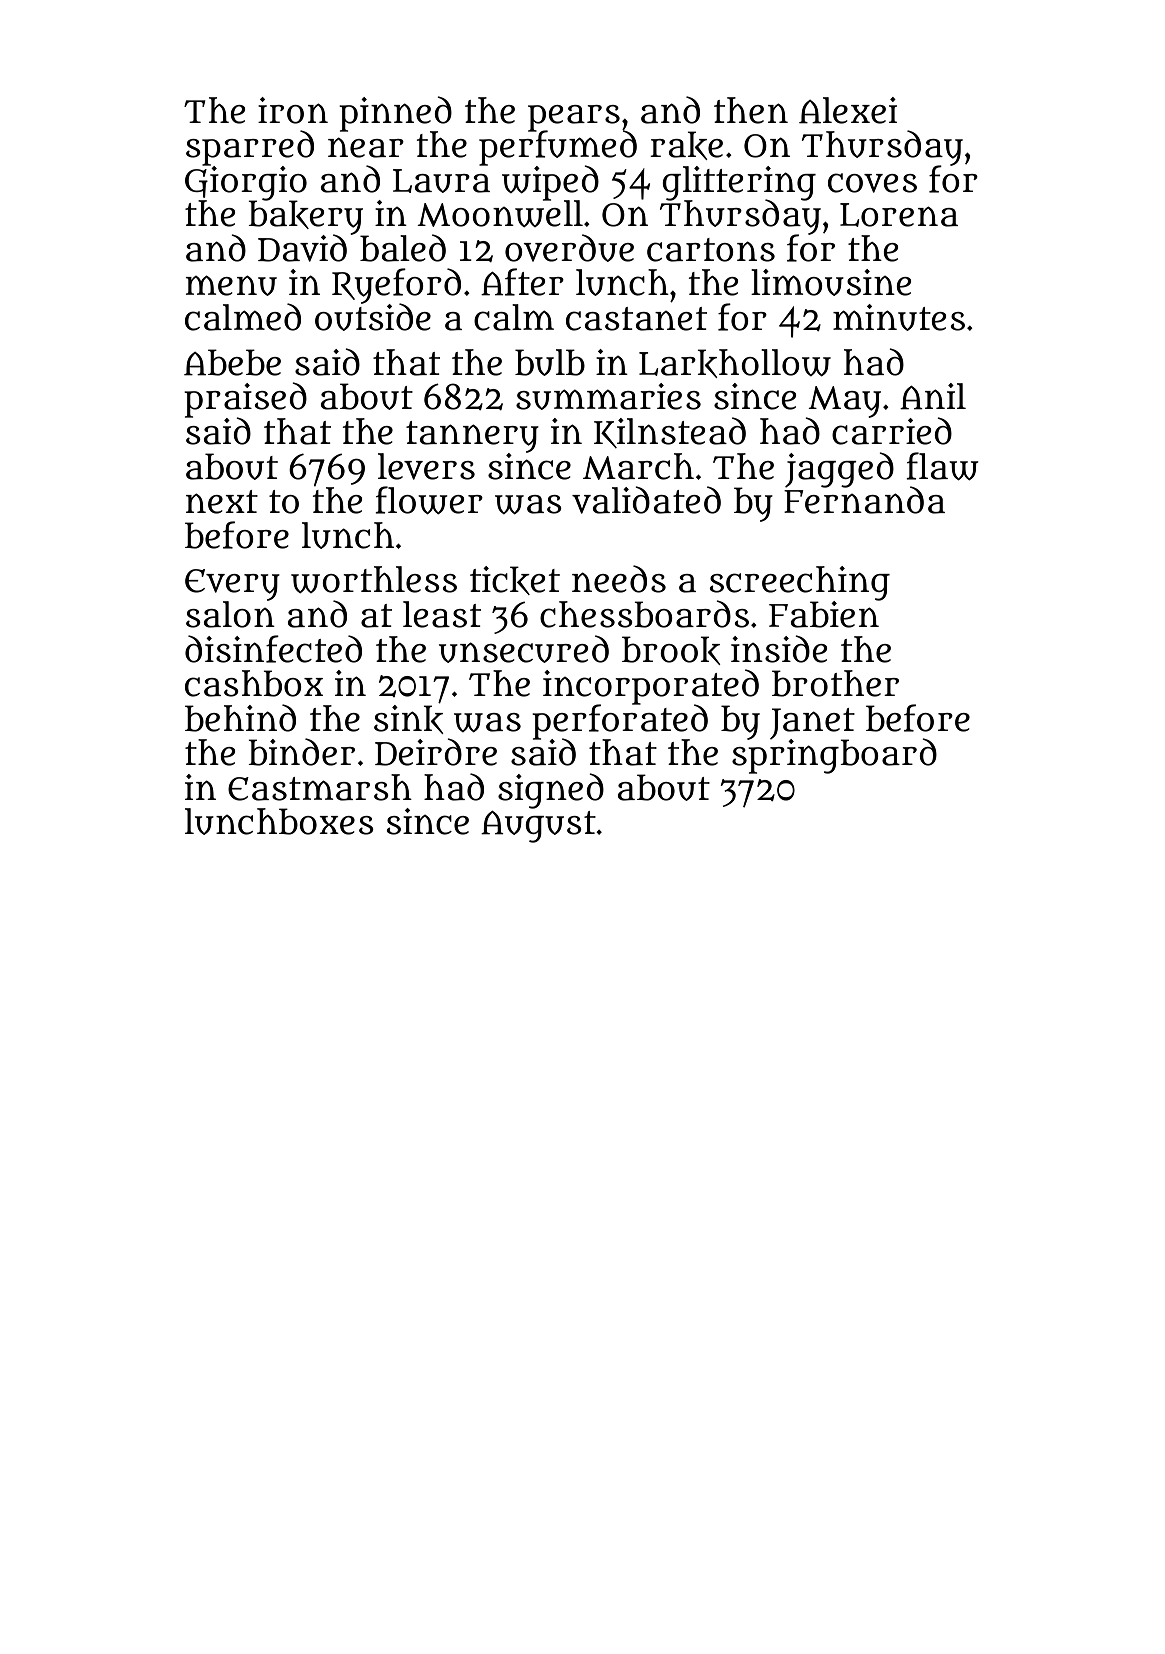 The height and width of the screenshot is (1654, 1165). What do you see at coordinates (302, 248) in the screenshot?
I see `David` at bounding box center [302, 248].
